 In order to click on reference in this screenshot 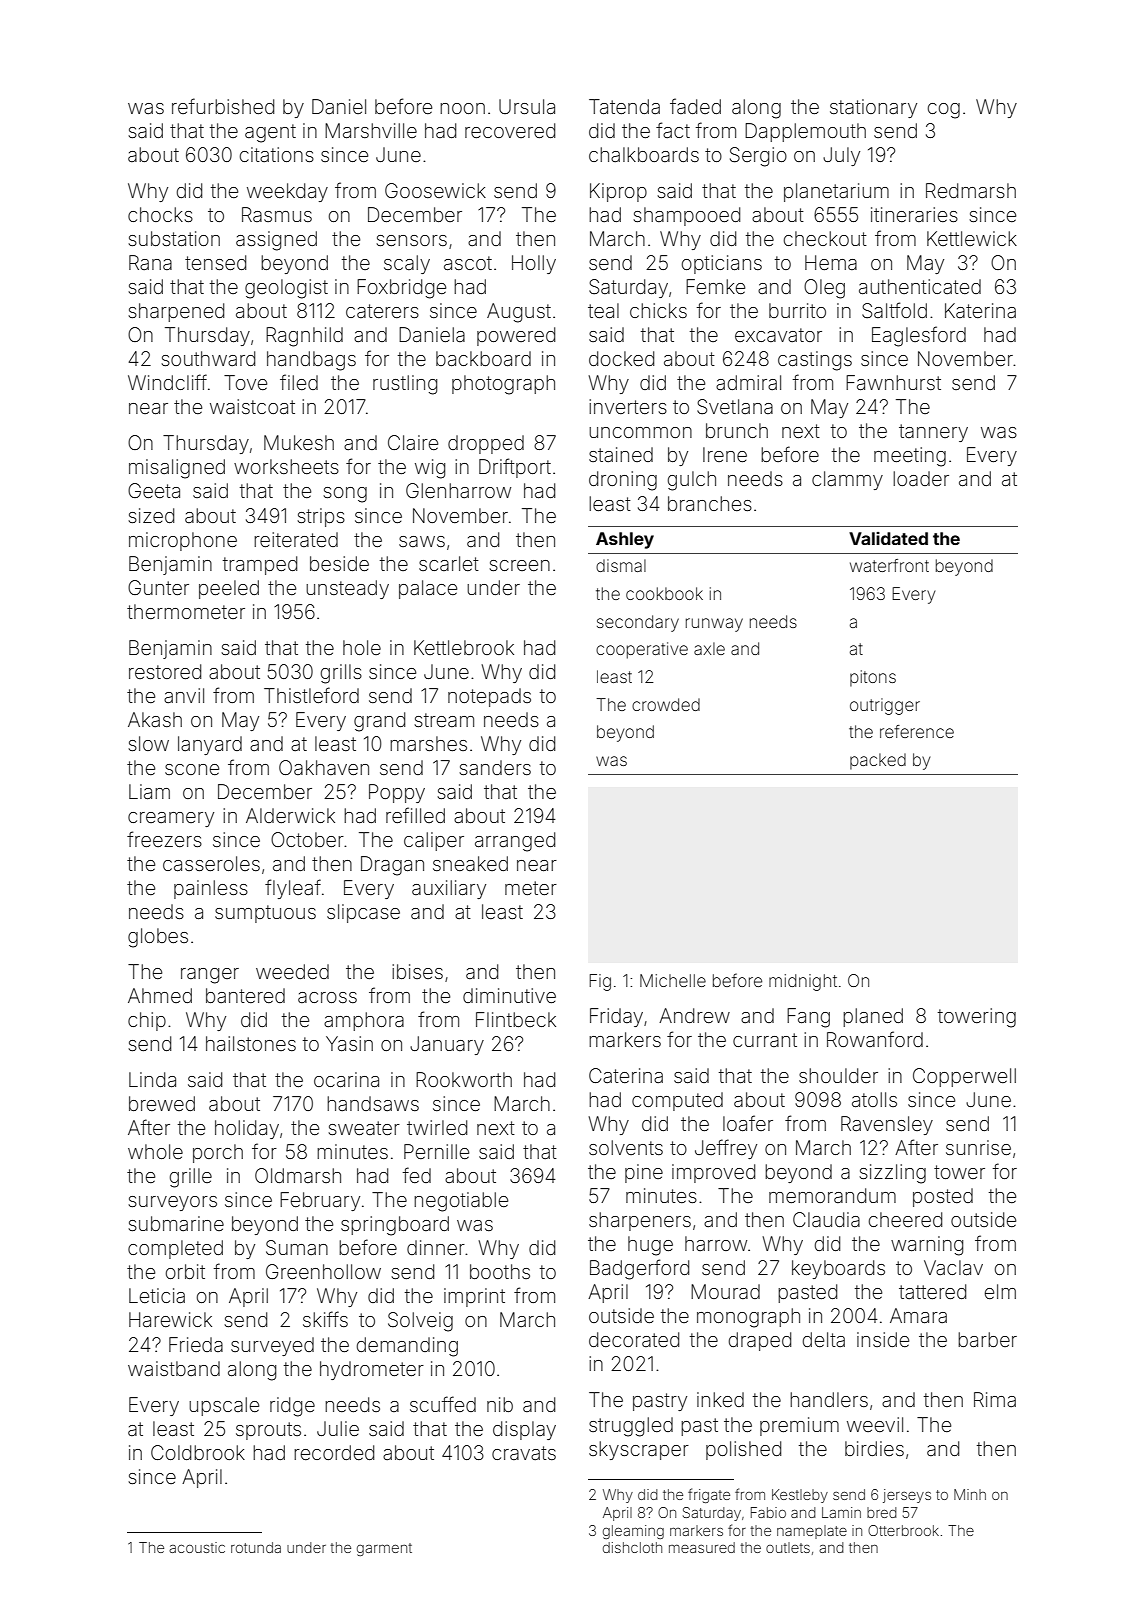, I will do `click(917, 731)`.
